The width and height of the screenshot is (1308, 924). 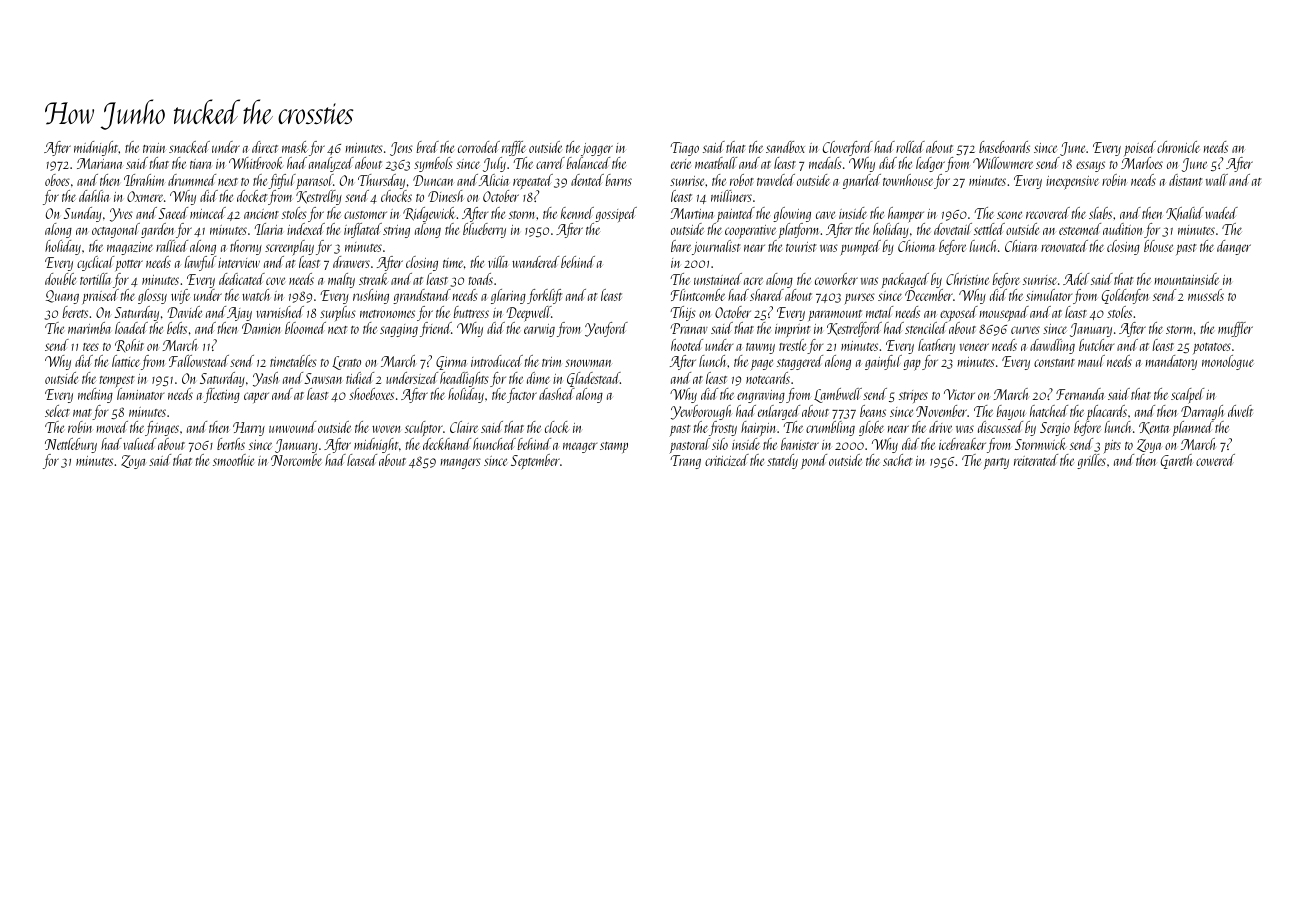 What do you see at coordinates (996, 464) in the screenshot?
I see `party` at bounding box center [996, 464].
